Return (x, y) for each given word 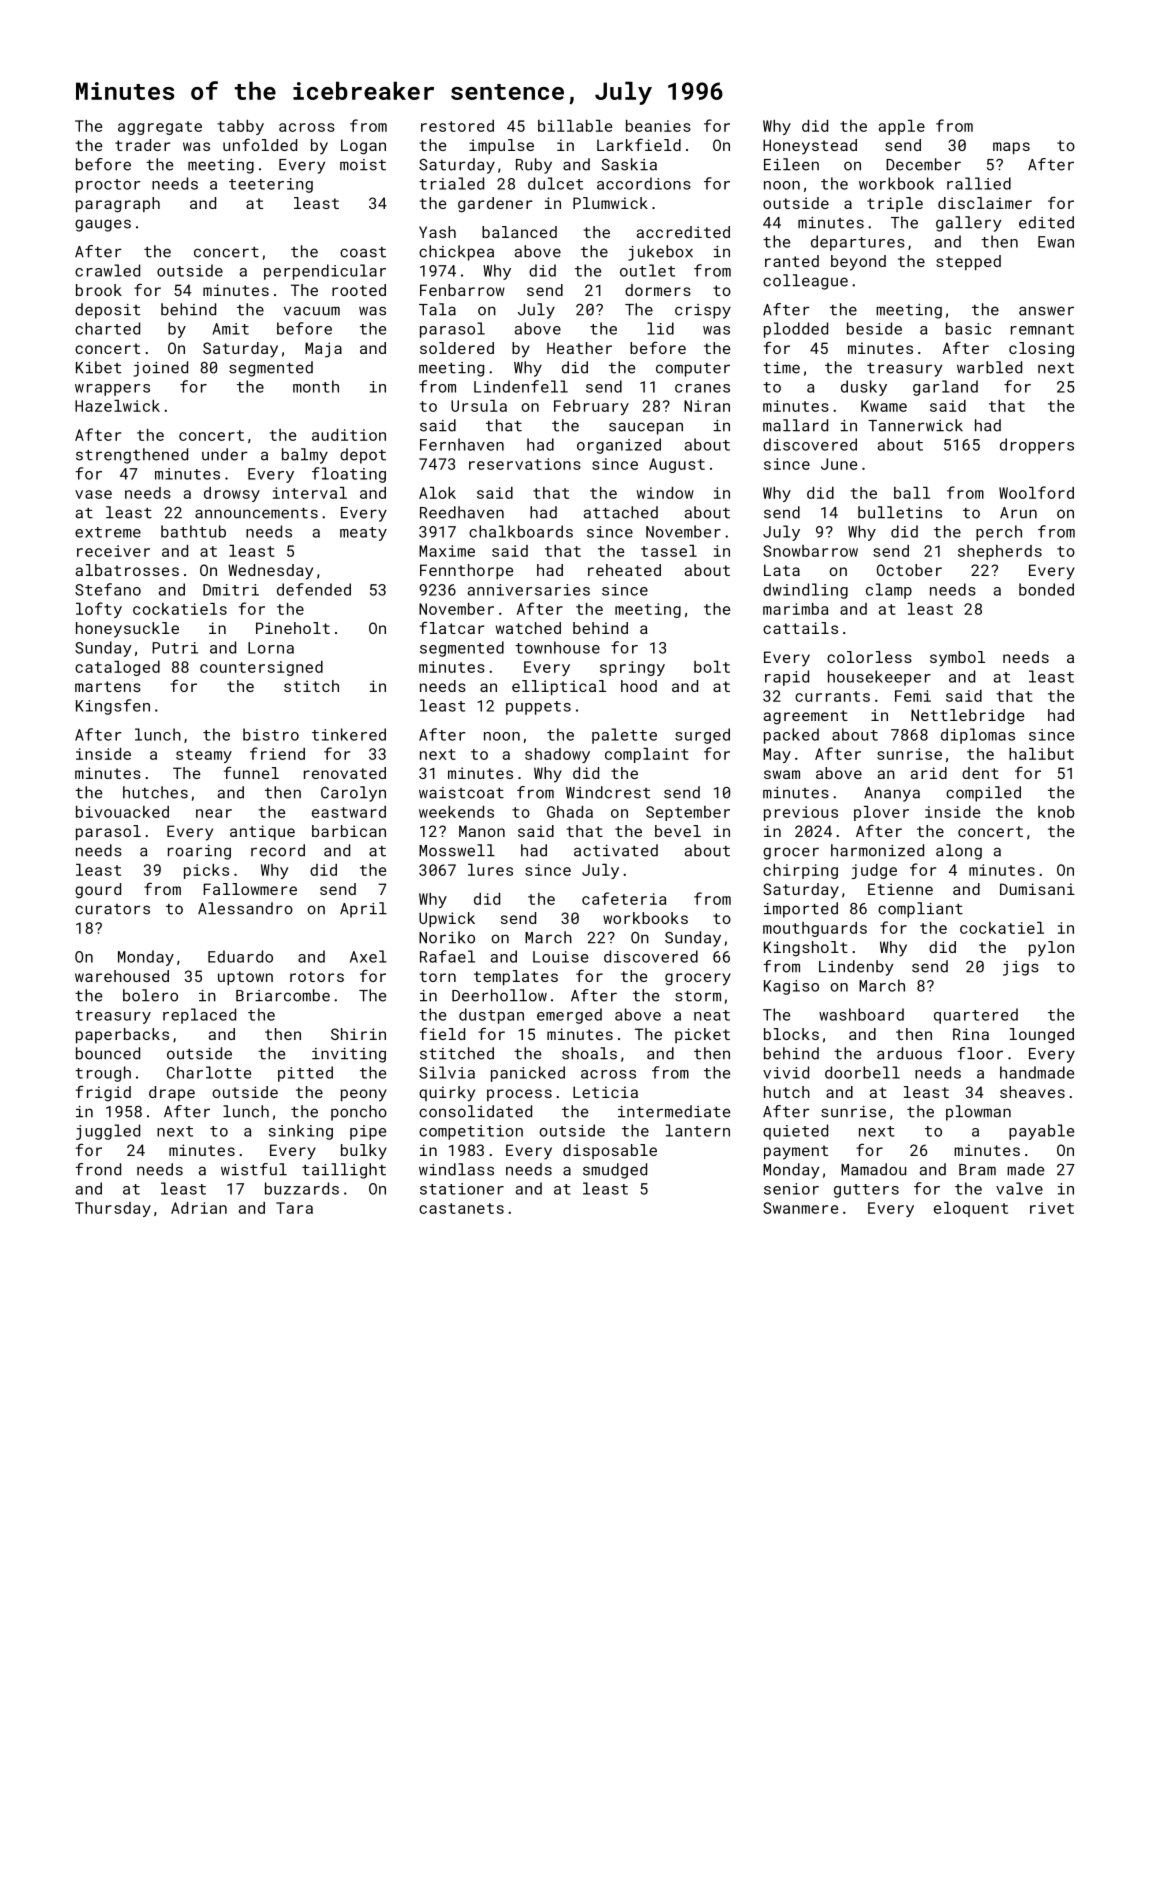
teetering (271, 185)
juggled (108, 1132)
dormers (658, 290)
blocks (791, 1034)
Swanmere (800, 1208)
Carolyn (353, 794)
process (519, 1095)
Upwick (447, 919)
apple (902, 127)
